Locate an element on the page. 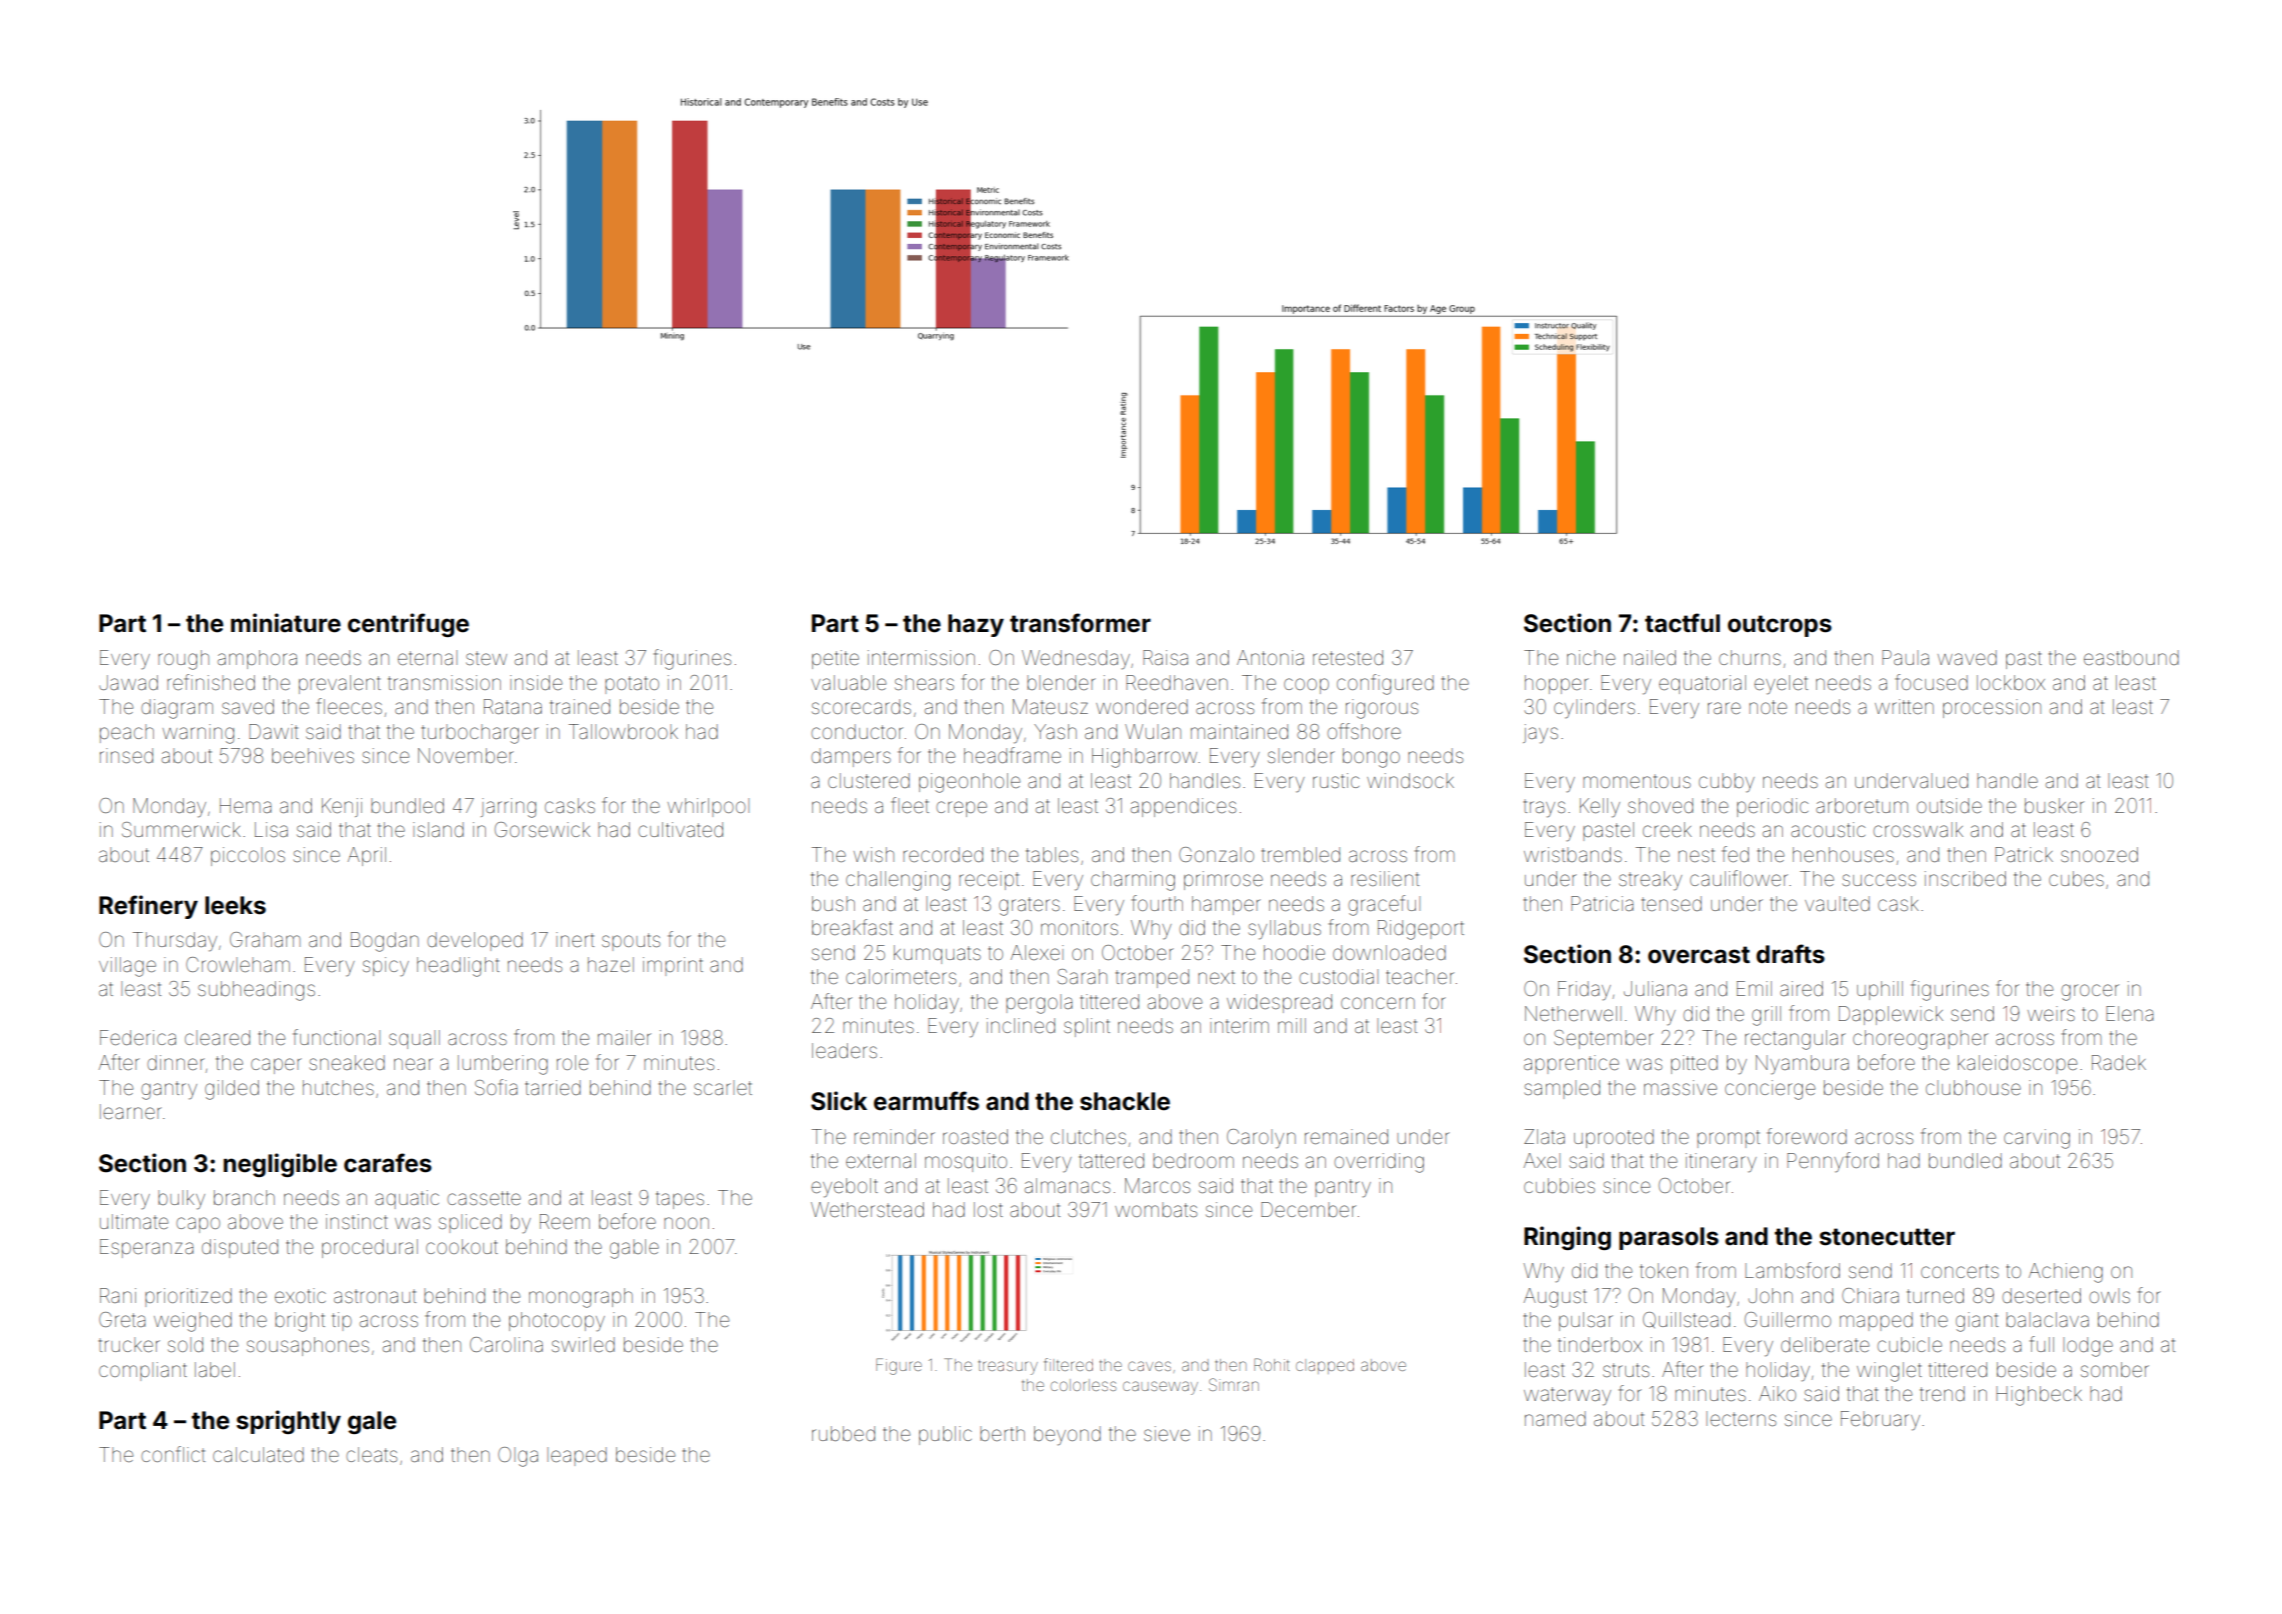 This image has width=2282, height=1614. rubbed is located at coordinates (843, 1433).
